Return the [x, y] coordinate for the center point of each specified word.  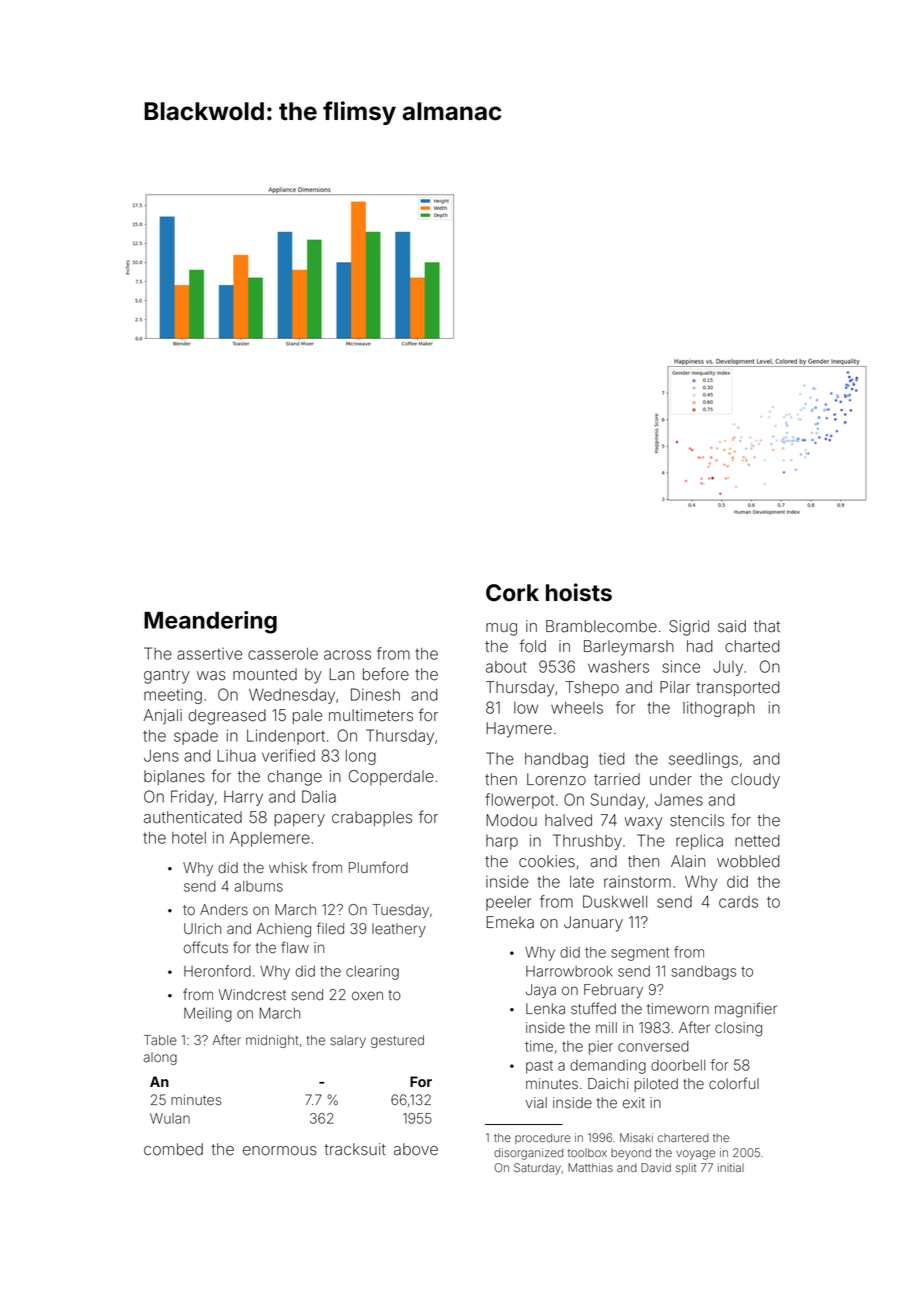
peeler [508, 903]
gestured [397, 1041]
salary [348, 1041]
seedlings [703, 760]
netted [757, 841]
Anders [224, 910]
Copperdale [391, 777]
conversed [653, 1046]
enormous [280, 1151]
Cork [512, 593]
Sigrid [689, 628]
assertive [209, 654]
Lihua [236, 756]
